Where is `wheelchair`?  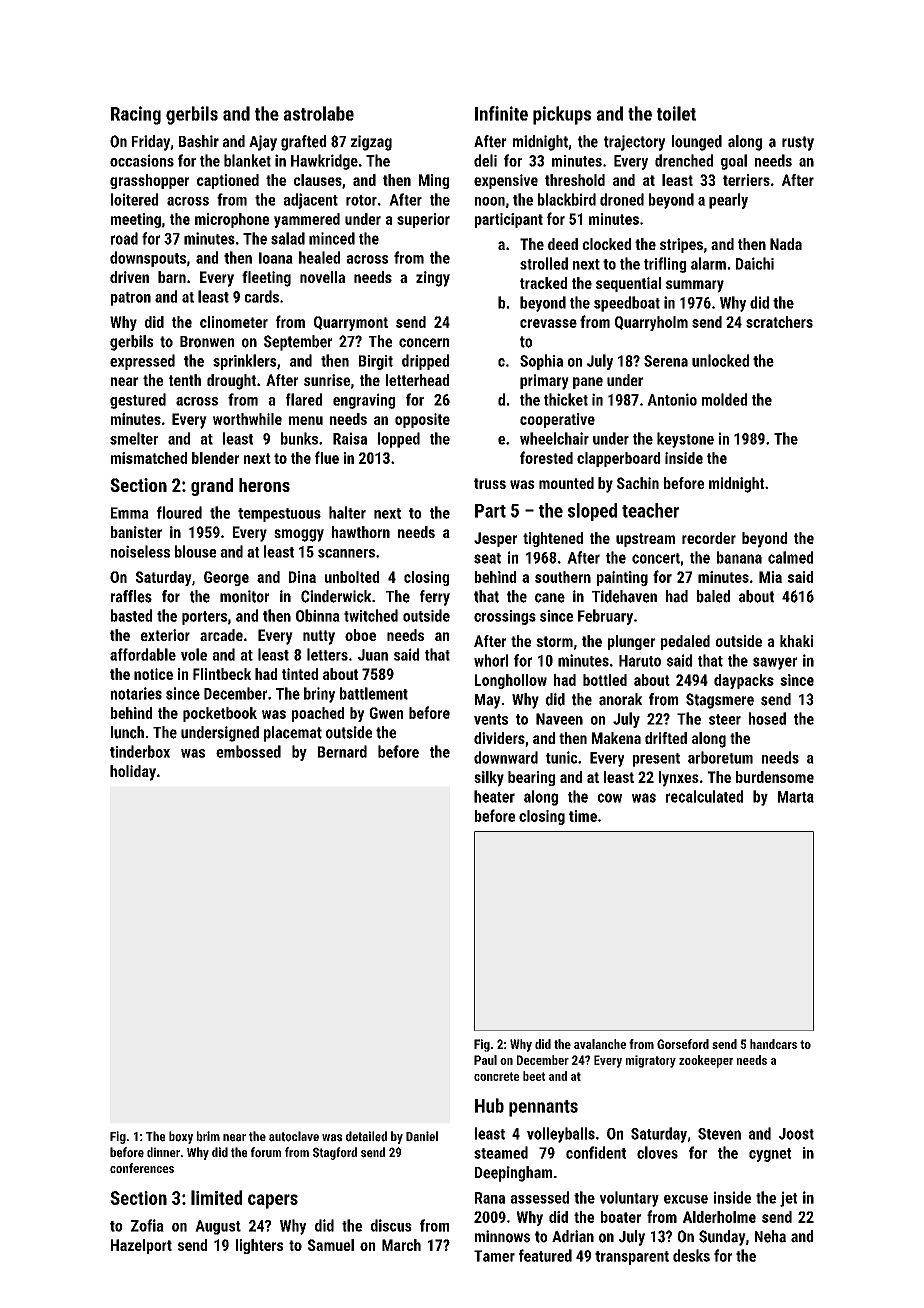
wheelchair is located at coordinates (554, 438).
